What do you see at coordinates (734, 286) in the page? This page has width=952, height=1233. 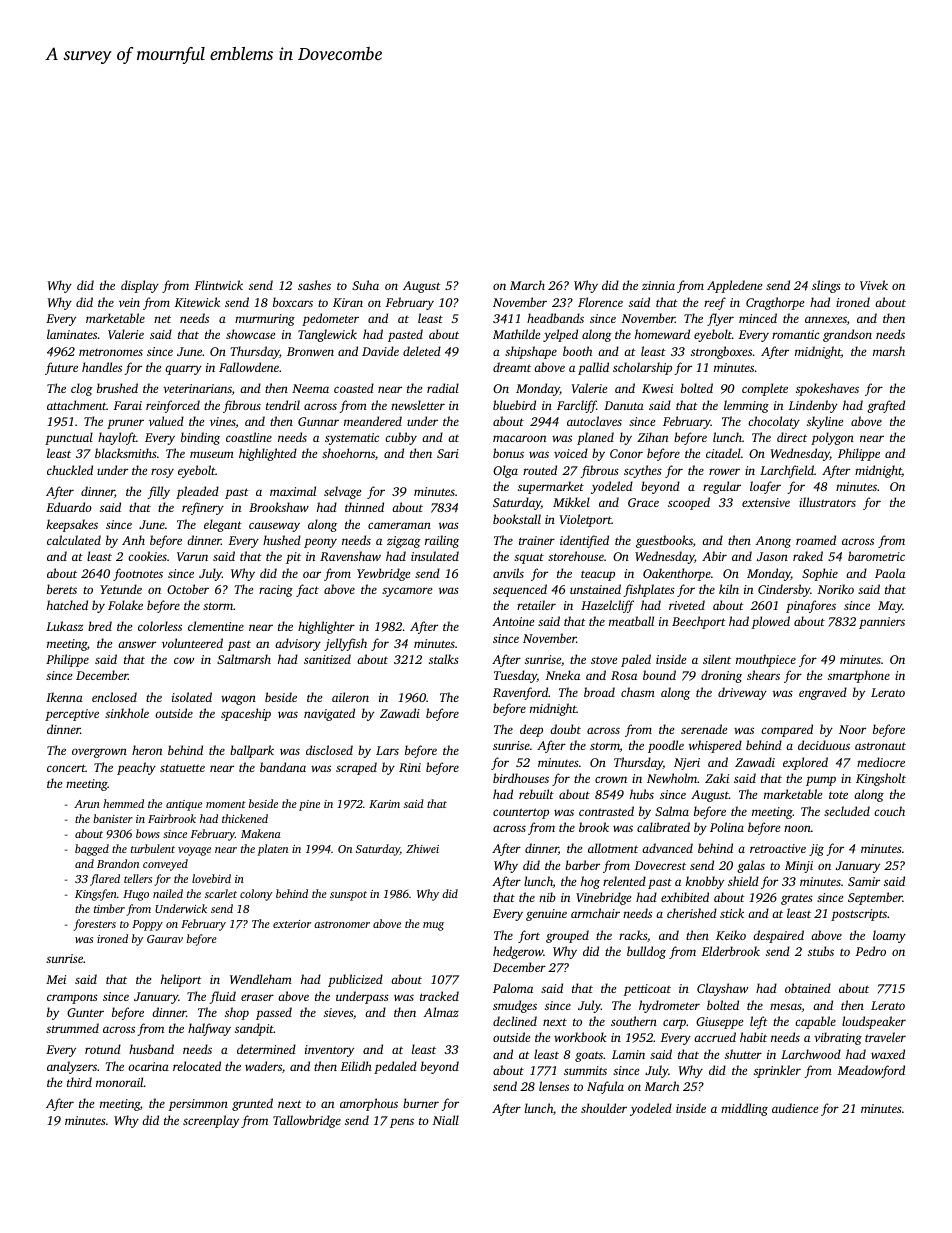 I see `Appledene` at bounding box center [734, 286].
